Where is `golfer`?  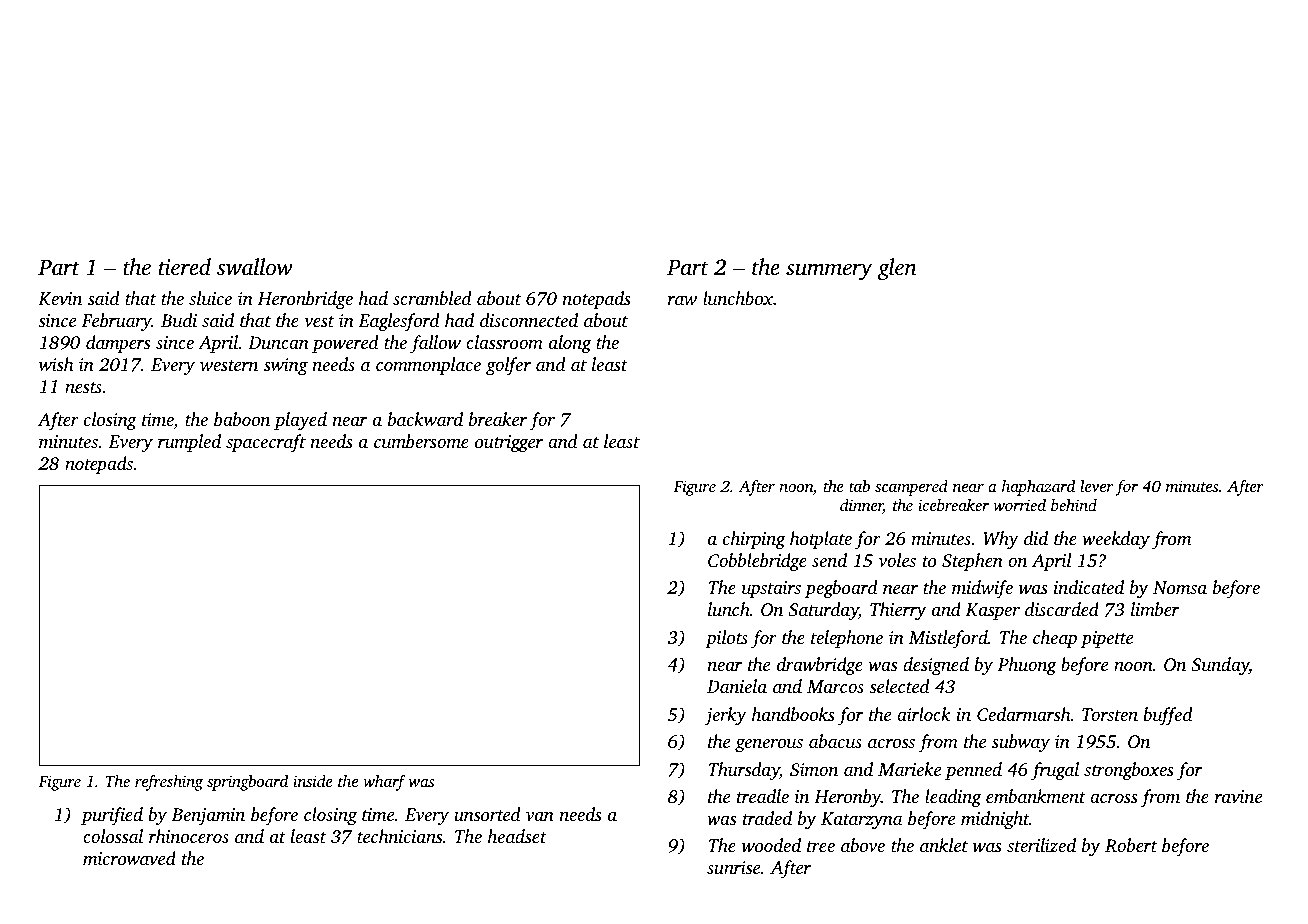 golfer is located at coordinates (508, 366).
